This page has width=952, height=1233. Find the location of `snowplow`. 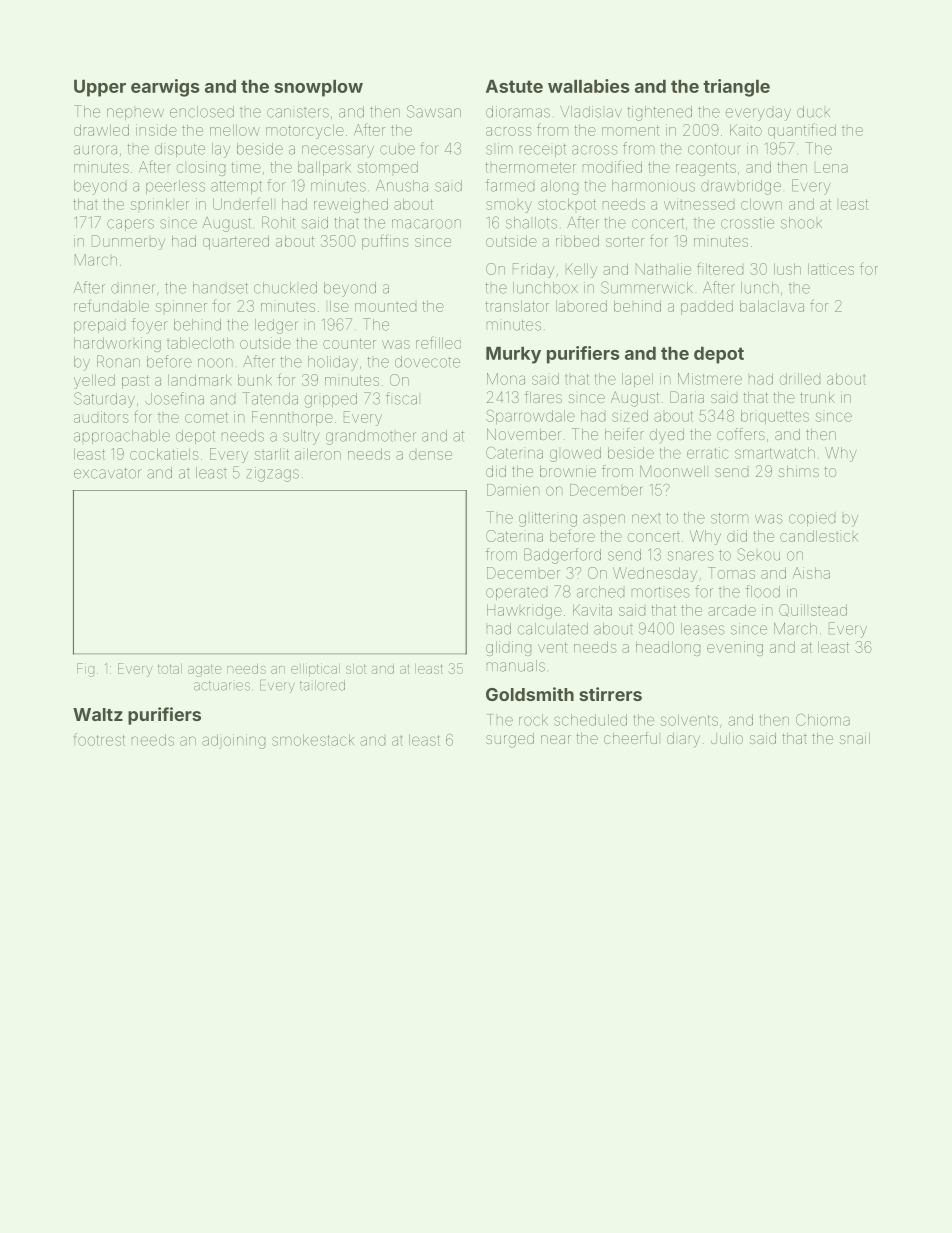

snowplow is located at coordinates (318, 88).
